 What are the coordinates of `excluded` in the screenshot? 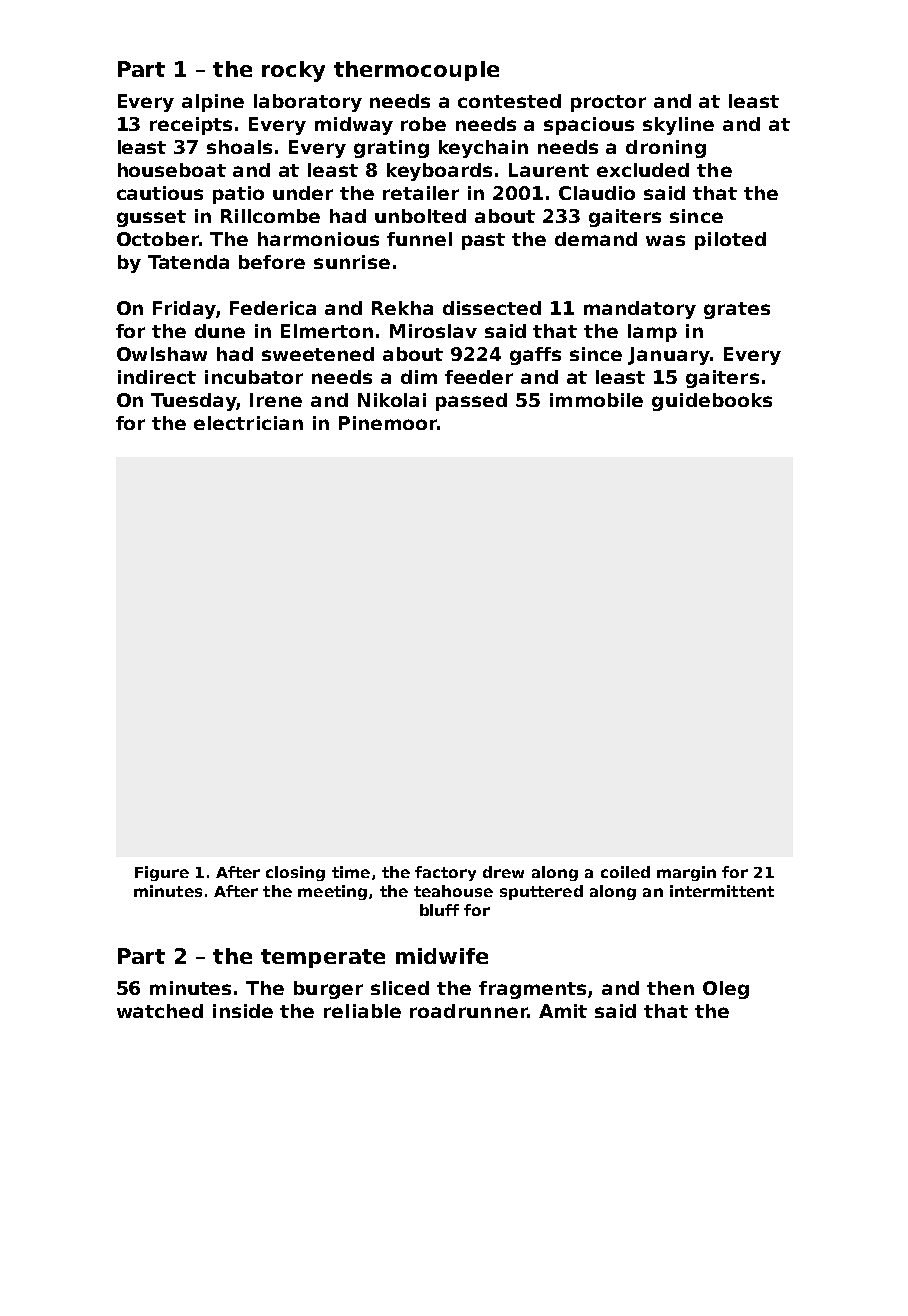 It's located at (643, 170).
